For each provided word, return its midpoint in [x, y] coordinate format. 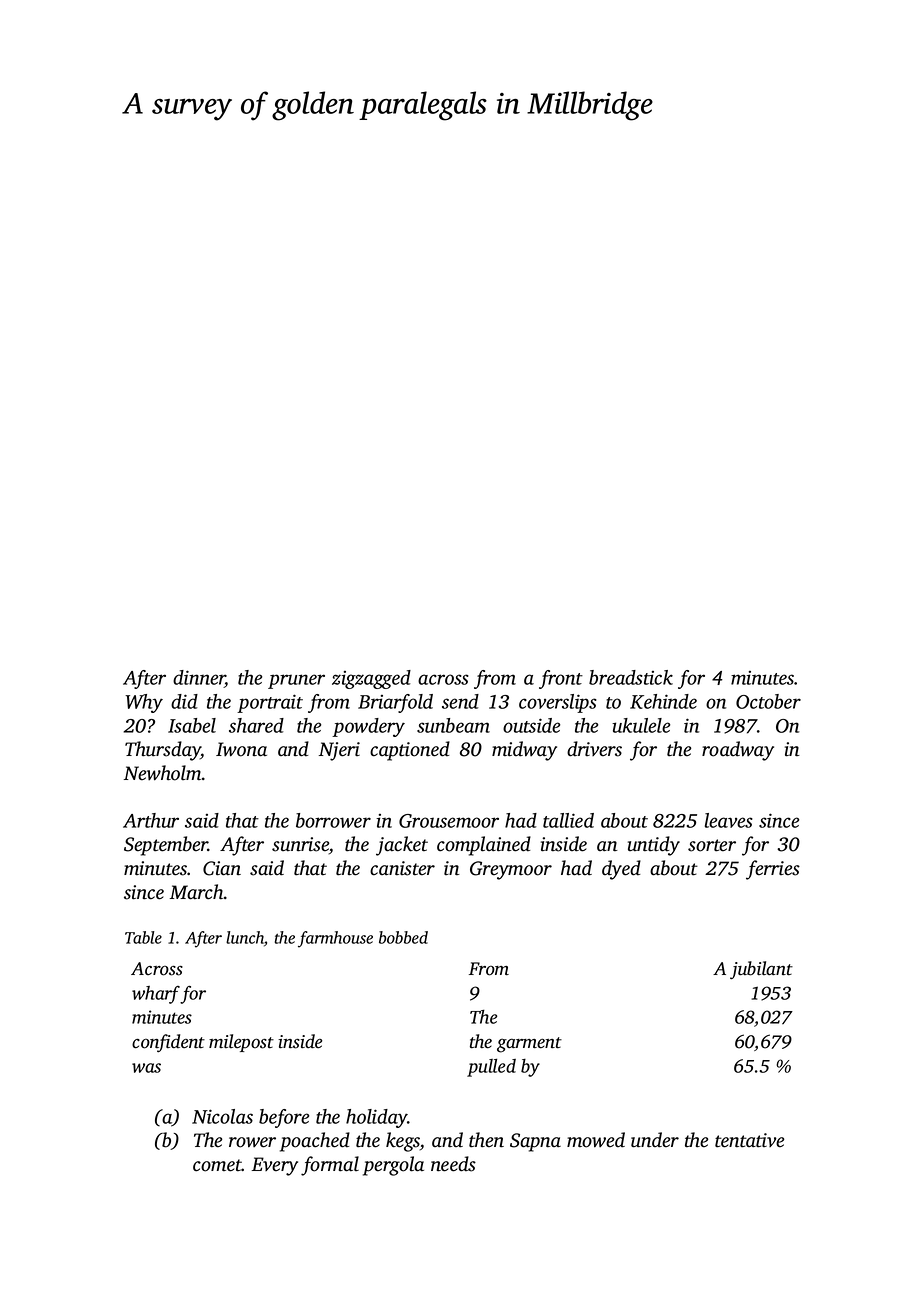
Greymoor [511, 870]
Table [143, 937]
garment [529, 1045]
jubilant [761, 970]
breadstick [631, 677]
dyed [621, 870]
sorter [712, 845]
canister [402, 868]
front [561, 679]
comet [217, 1165]
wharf [156, 995]
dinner [199, 679]
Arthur [151, 820]
